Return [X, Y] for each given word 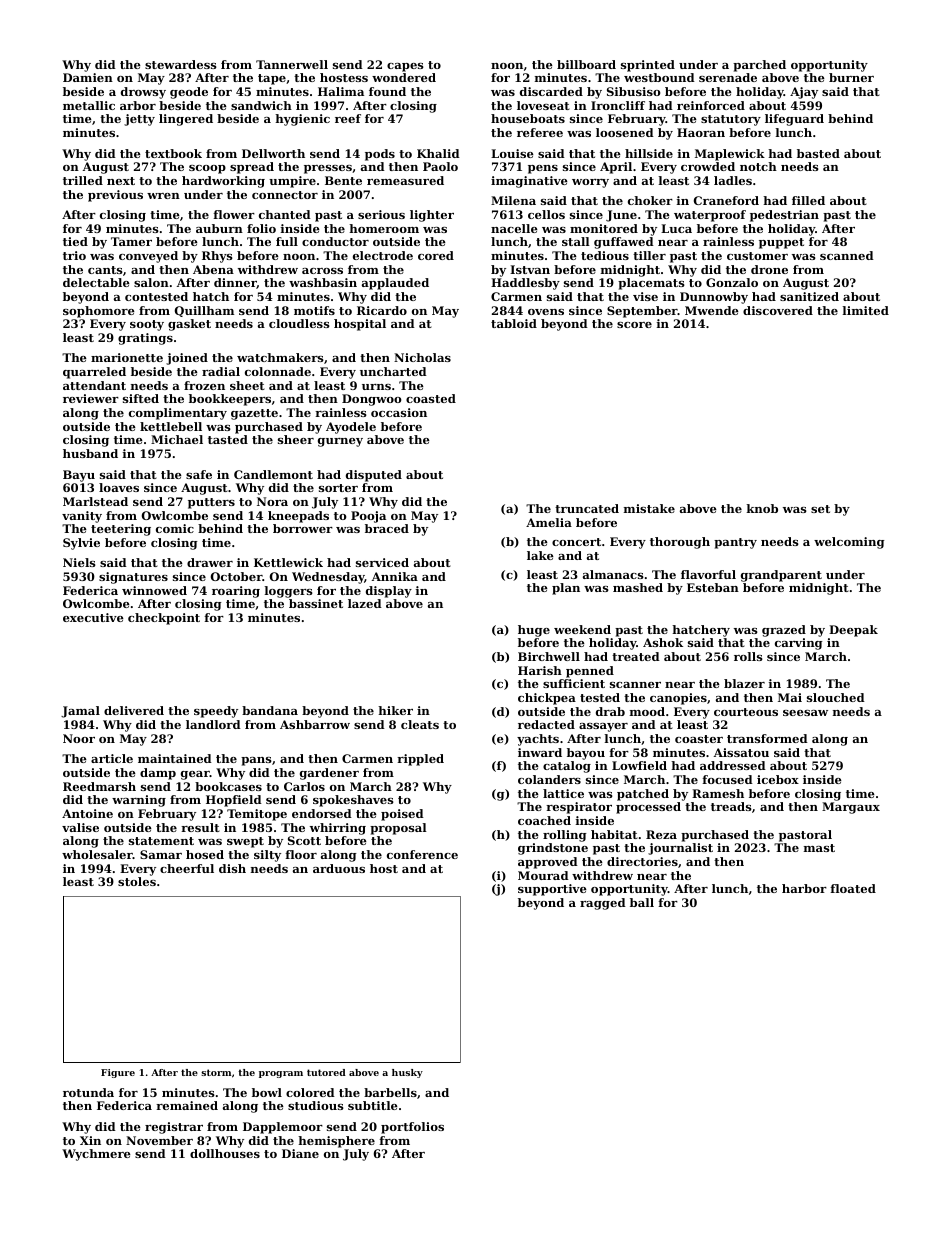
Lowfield [639, 765]
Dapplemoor [283, 1128]
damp [158, 774]
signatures [133, 578]
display [389, 592]
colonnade [278, 371]
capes [405, 67]
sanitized [809, 296]
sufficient [574, 683]
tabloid [514, 323]
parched [759, 66]
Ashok [663, 642]
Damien [88, 77]
